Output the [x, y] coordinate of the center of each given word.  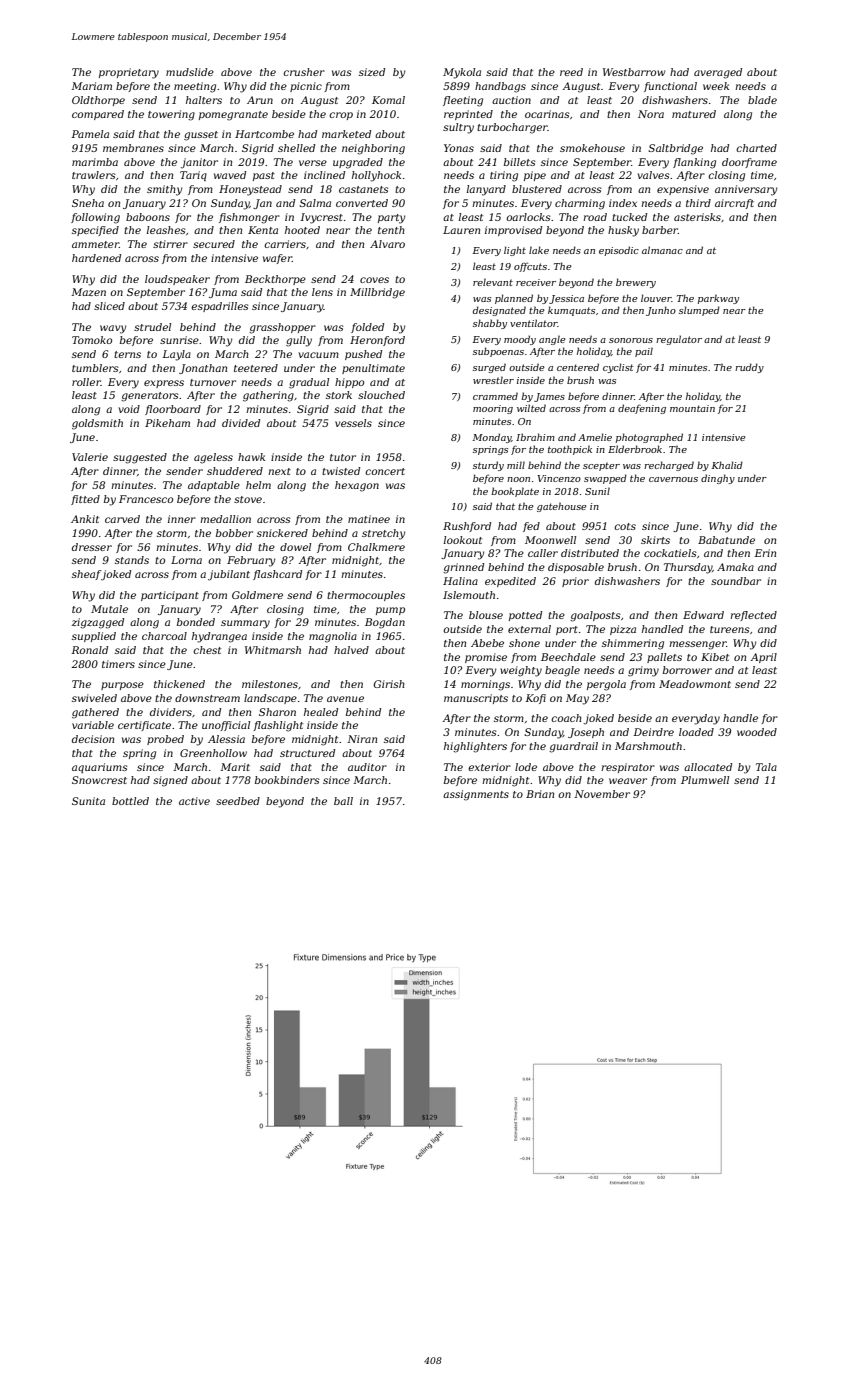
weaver [628, 781]
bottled [130, 801]
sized [372, 72]
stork [339, 395]
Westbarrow [634, 72]
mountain [692, 408]
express [164, 384]
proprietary [129, 73]
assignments [476, 795]
